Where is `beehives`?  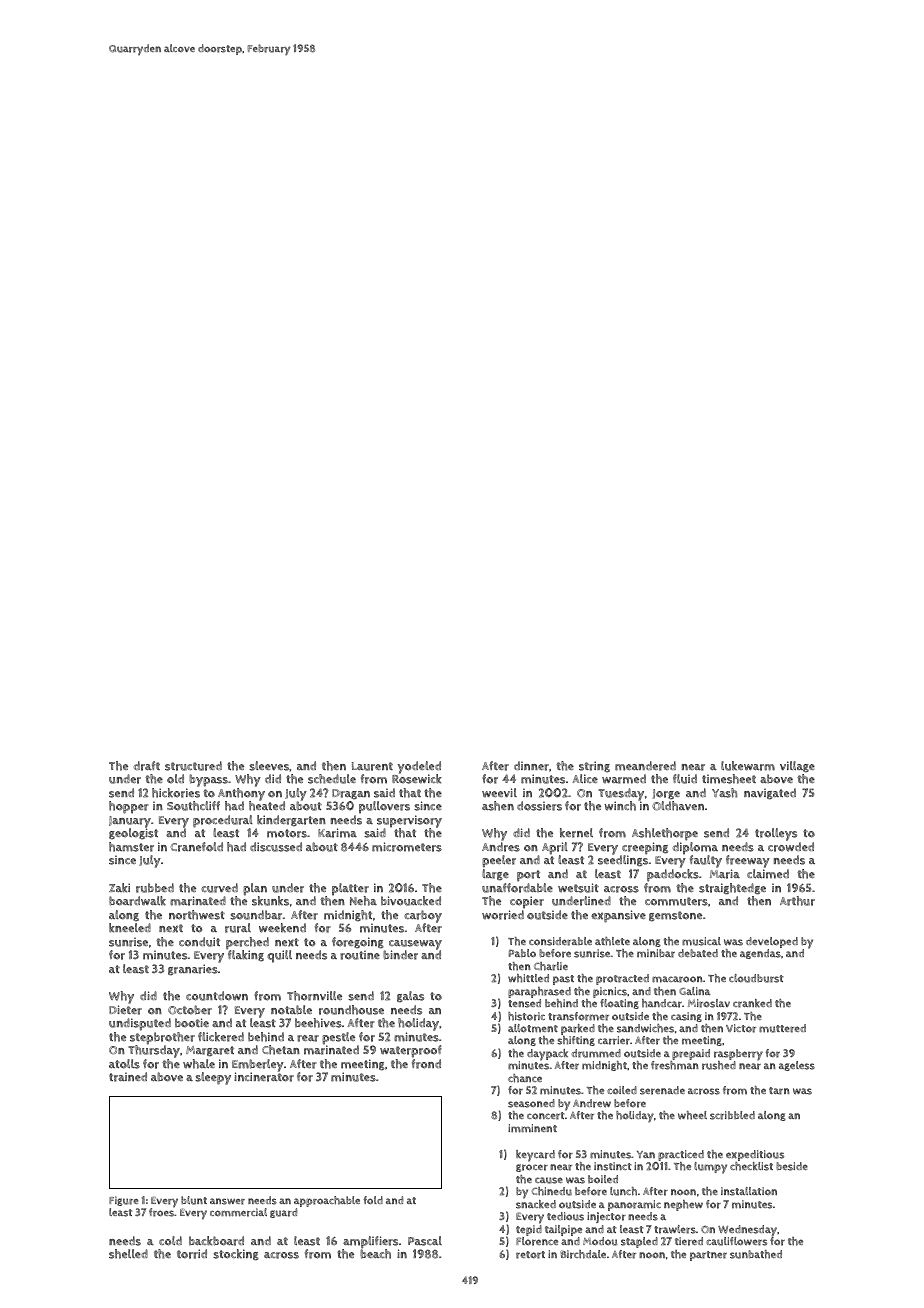 beehives is located at coordinates (318, 1023).
